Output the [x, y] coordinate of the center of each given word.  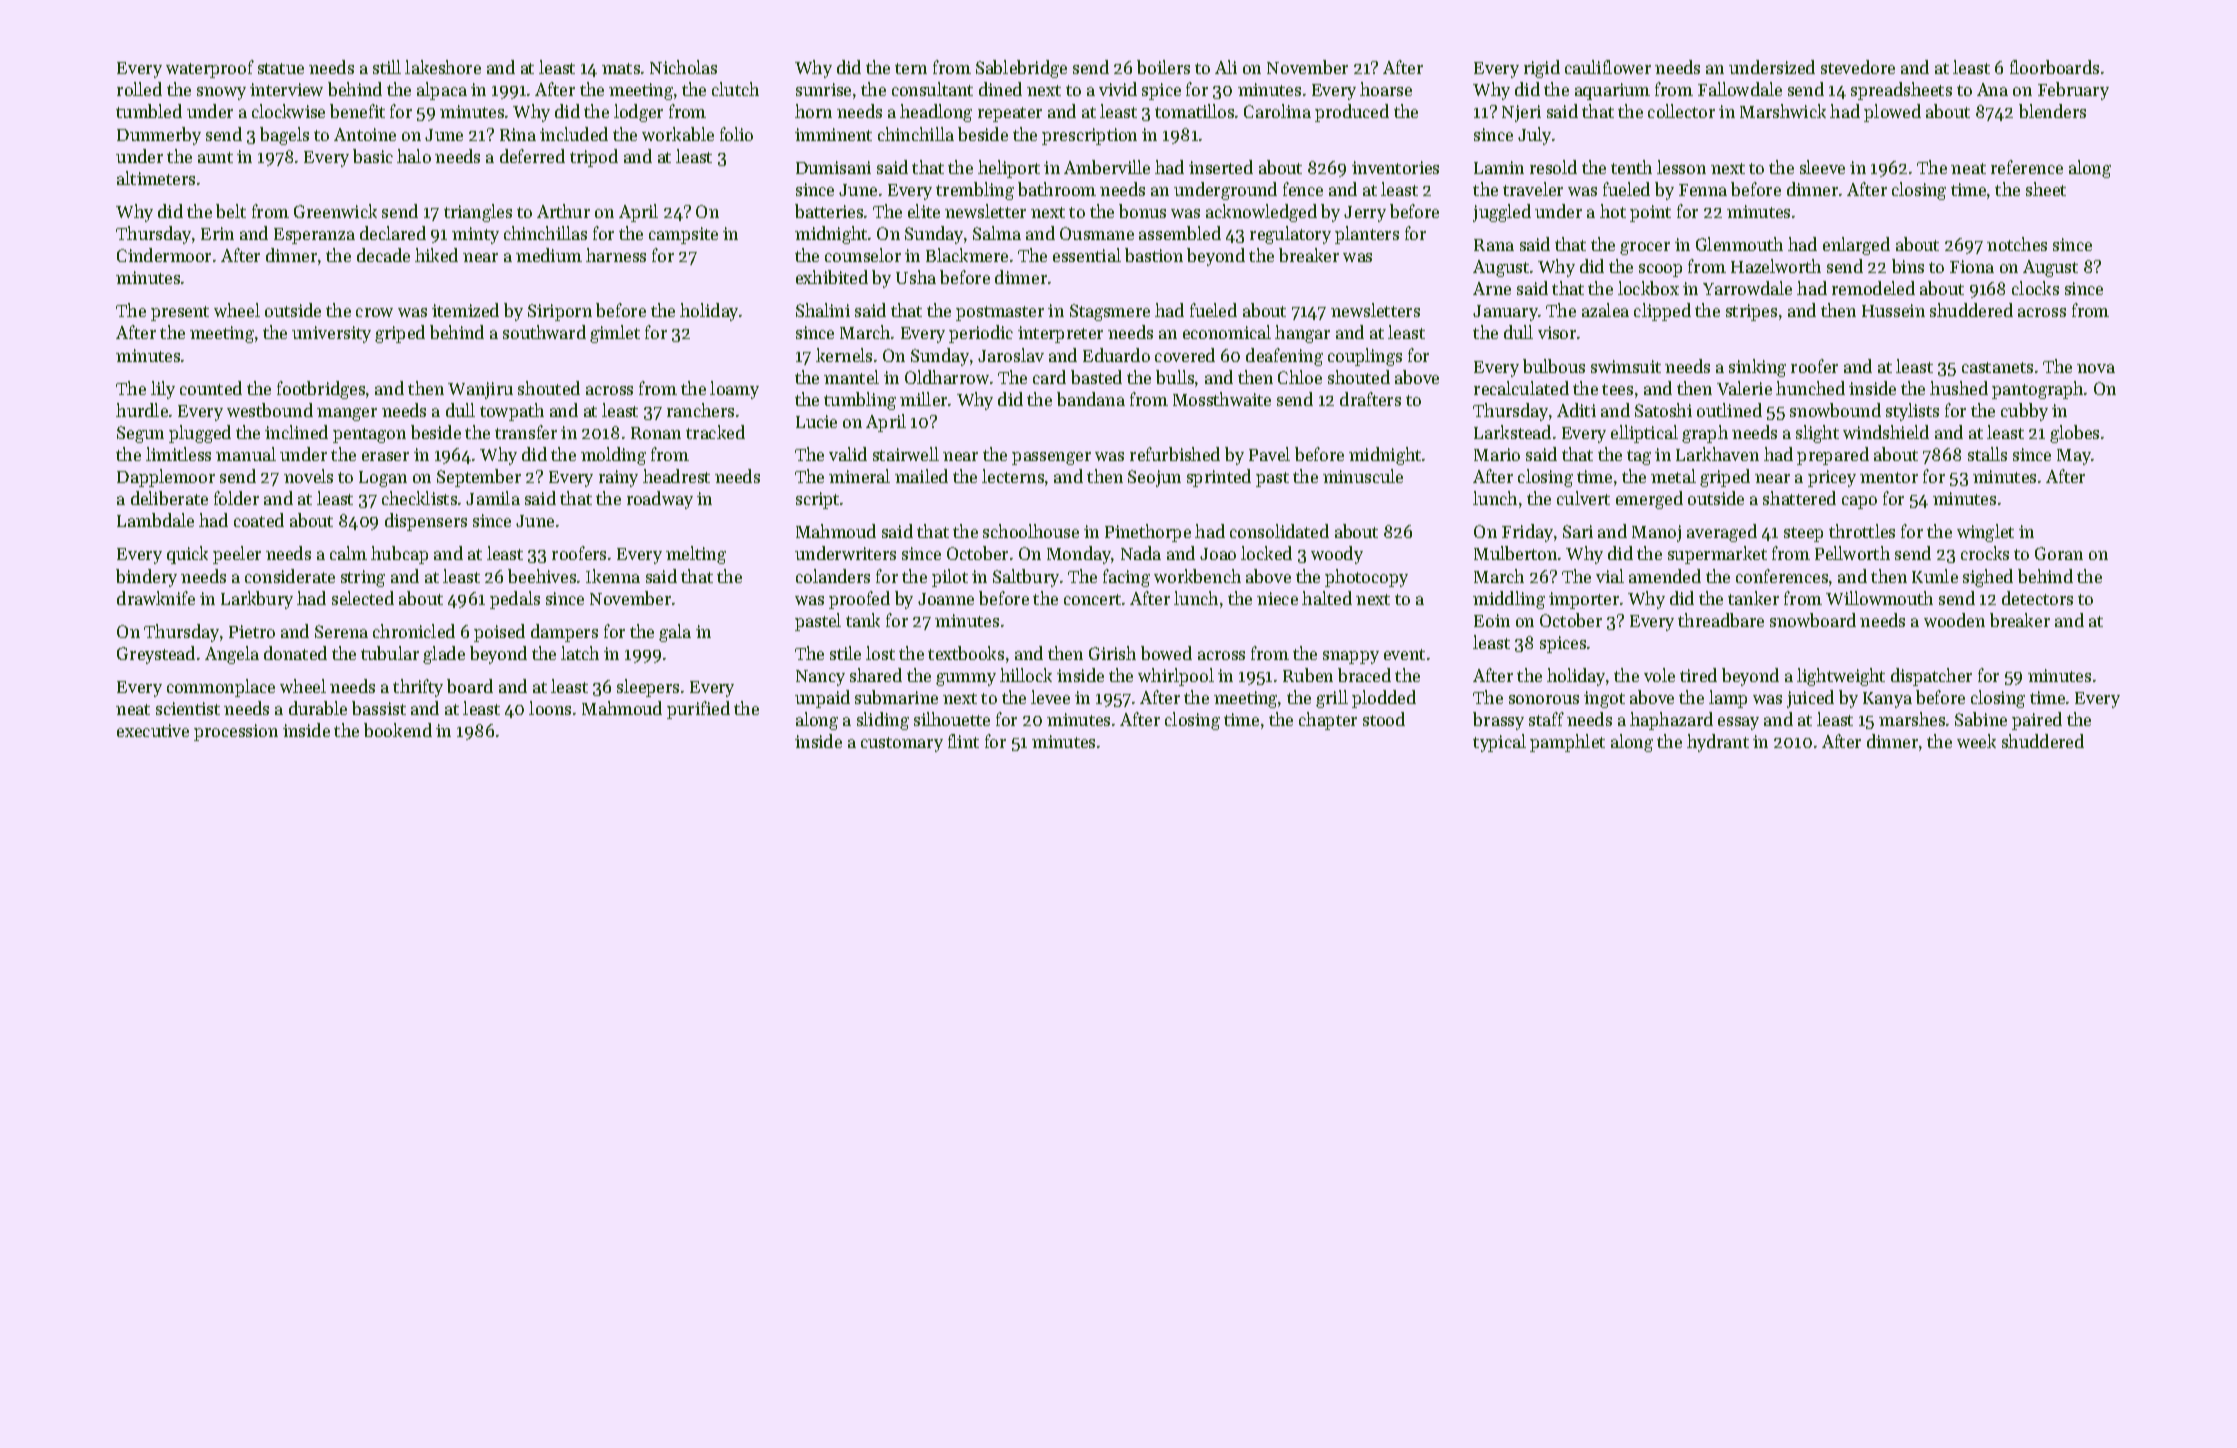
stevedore [1858, 67]
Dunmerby [159, 136]
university [331, 334]
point [1650, 213]
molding [613, 456]
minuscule [1363, 476]
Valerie [1744, 388]
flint [963, 741]
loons [550, 708]
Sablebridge [1021, 69]
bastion [1154, 255]
